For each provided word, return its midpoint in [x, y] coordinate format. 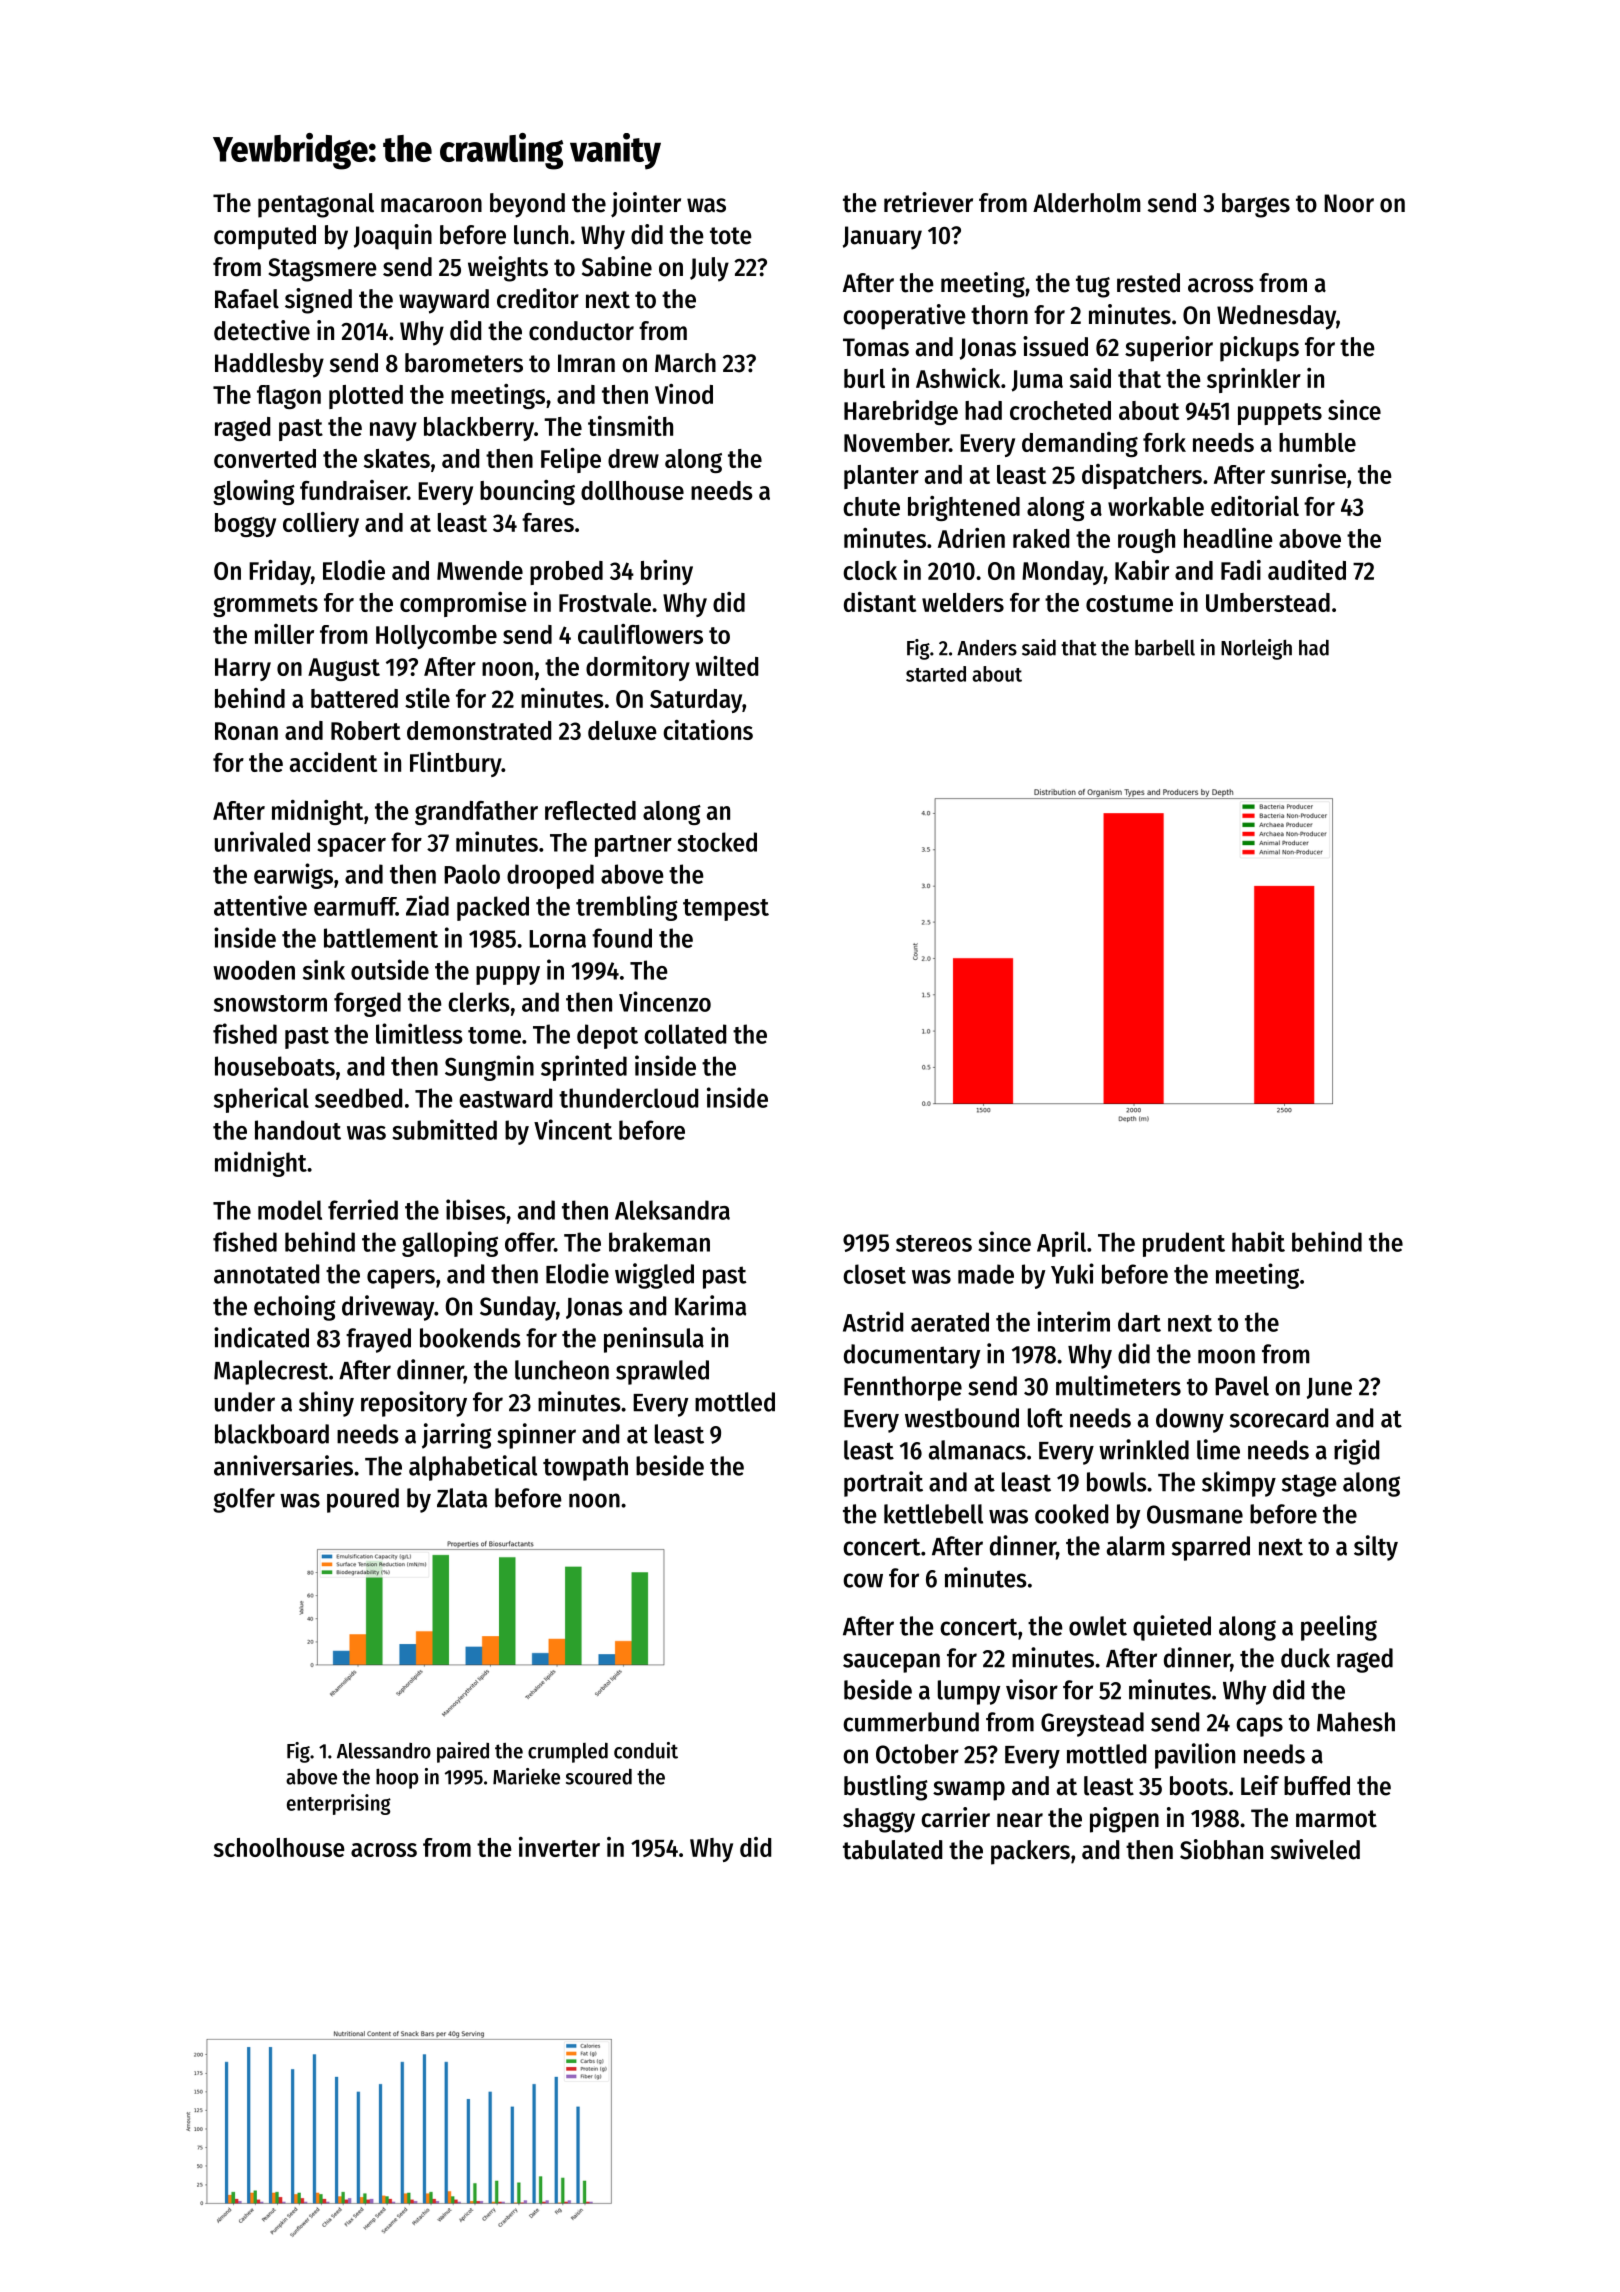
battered [354, 698]
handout [298, 1130]
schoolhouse [279, 1847]
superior [1169, 349]
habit [1258, 1241]
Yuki [1072, 1273]
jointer [646, 205]
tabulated [892, 1850]
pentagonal [316, 205]
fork [1164, 442]
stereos [934, 1243]
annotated [266, 1274]
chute [871, 506]
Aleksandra [672, 1210]
